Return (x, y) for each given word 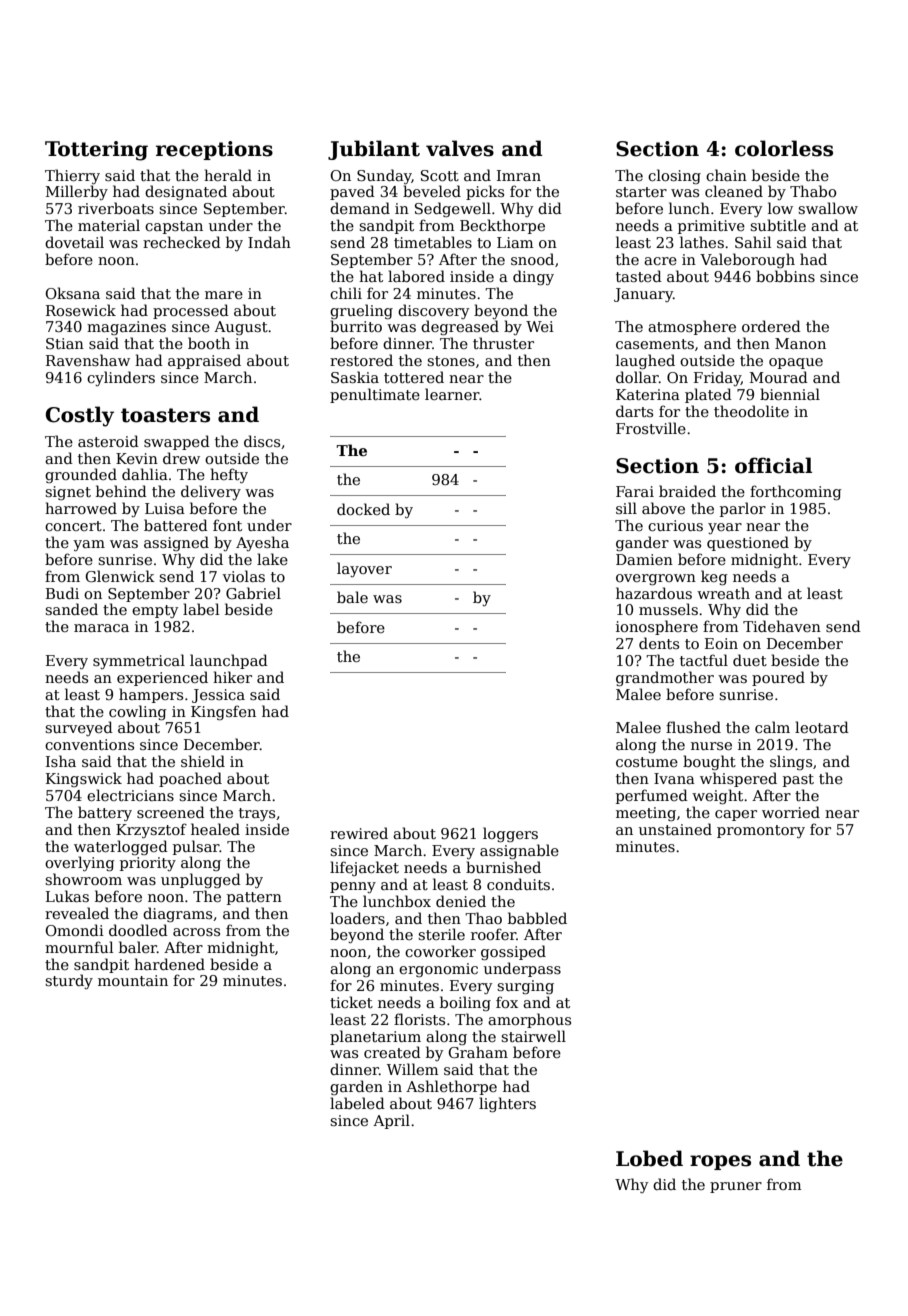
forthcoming (796, 492)
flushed (693, 727)
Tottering (96, 151)
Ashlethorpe (451, 1087)
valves (460, 148)
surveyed (79, 728)
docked (363, 509)
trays (257, 814)
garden (356, 1087)
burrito (356, 326)
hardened (169, 964)
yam (89, 545)
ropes (720, 1162)
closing (674, 176)
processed (191, 311)
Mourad (779, 377)
